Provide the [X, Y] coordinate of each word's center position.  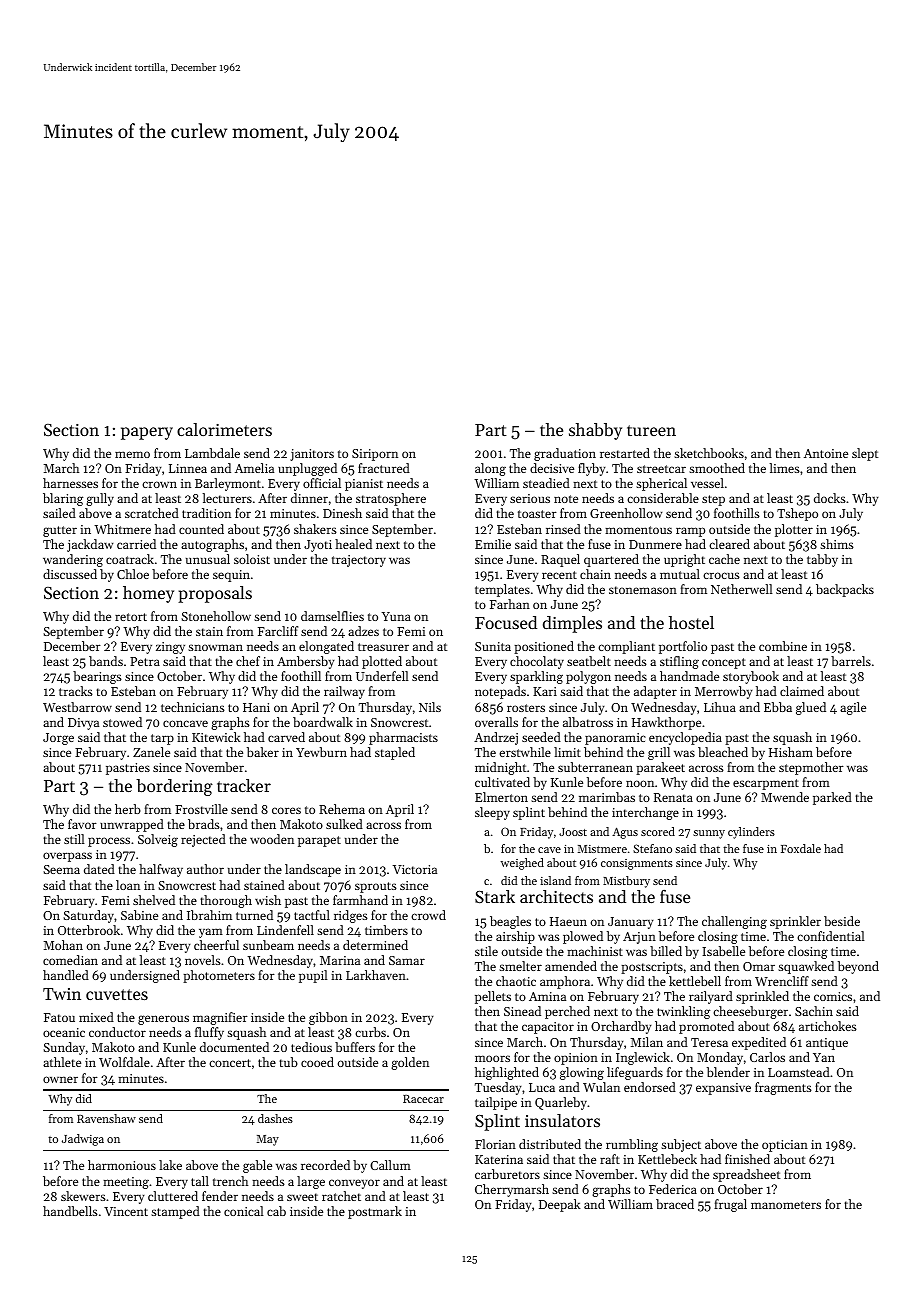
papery [147, 433]
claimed [802, 691]
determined [375, 945]
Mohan [63, 945]
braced [675, 1204]
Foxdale [801, 848]
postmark [375, 1212]
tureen [651, 430]
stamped [175, 1212]
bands [106, 661]
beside [842, 921]
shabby [595, 431]
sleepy [492, 813]
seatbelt [589, 661]
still [74, 839]
